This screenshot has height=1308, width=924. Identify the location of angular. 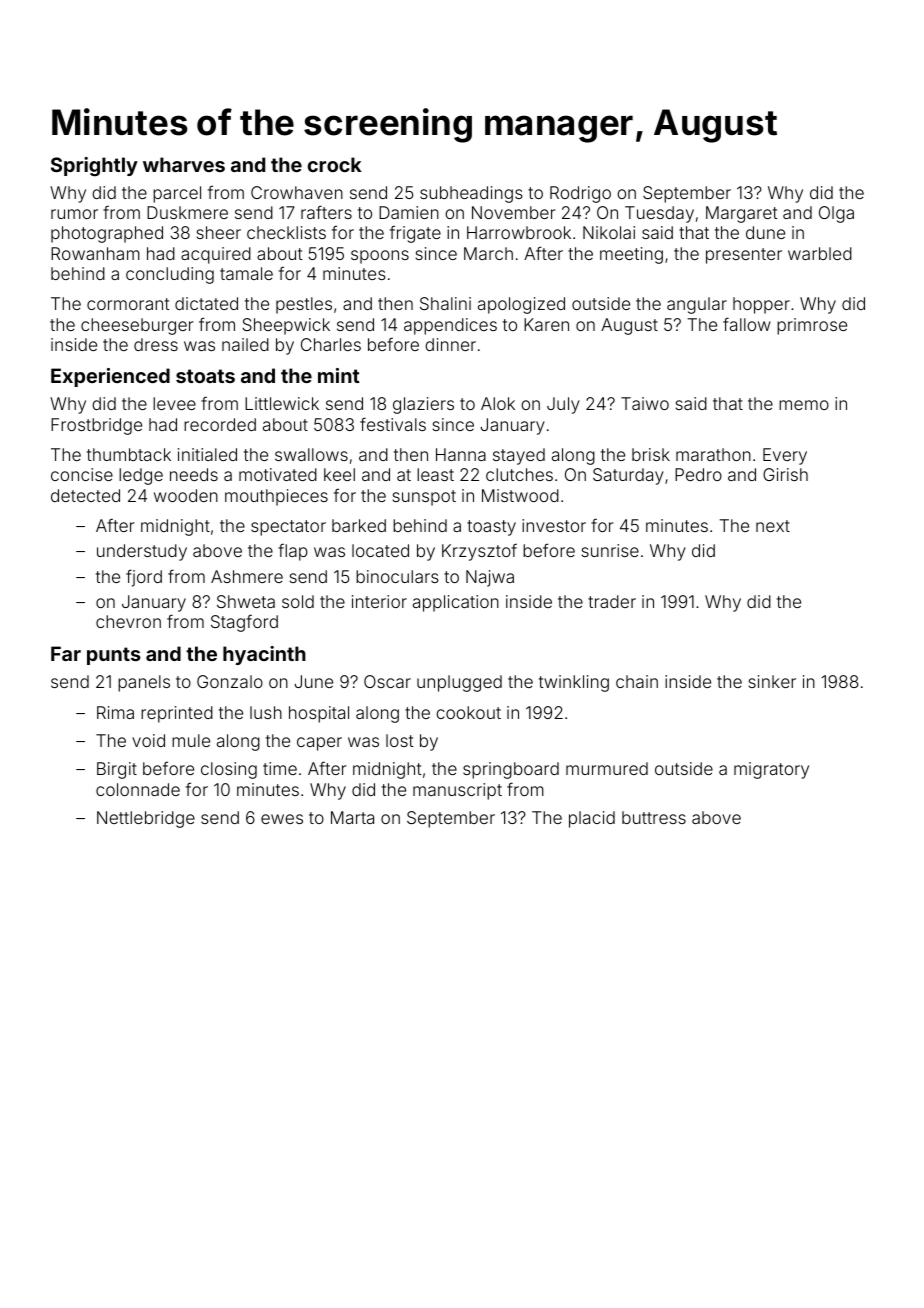
(697, 305).
